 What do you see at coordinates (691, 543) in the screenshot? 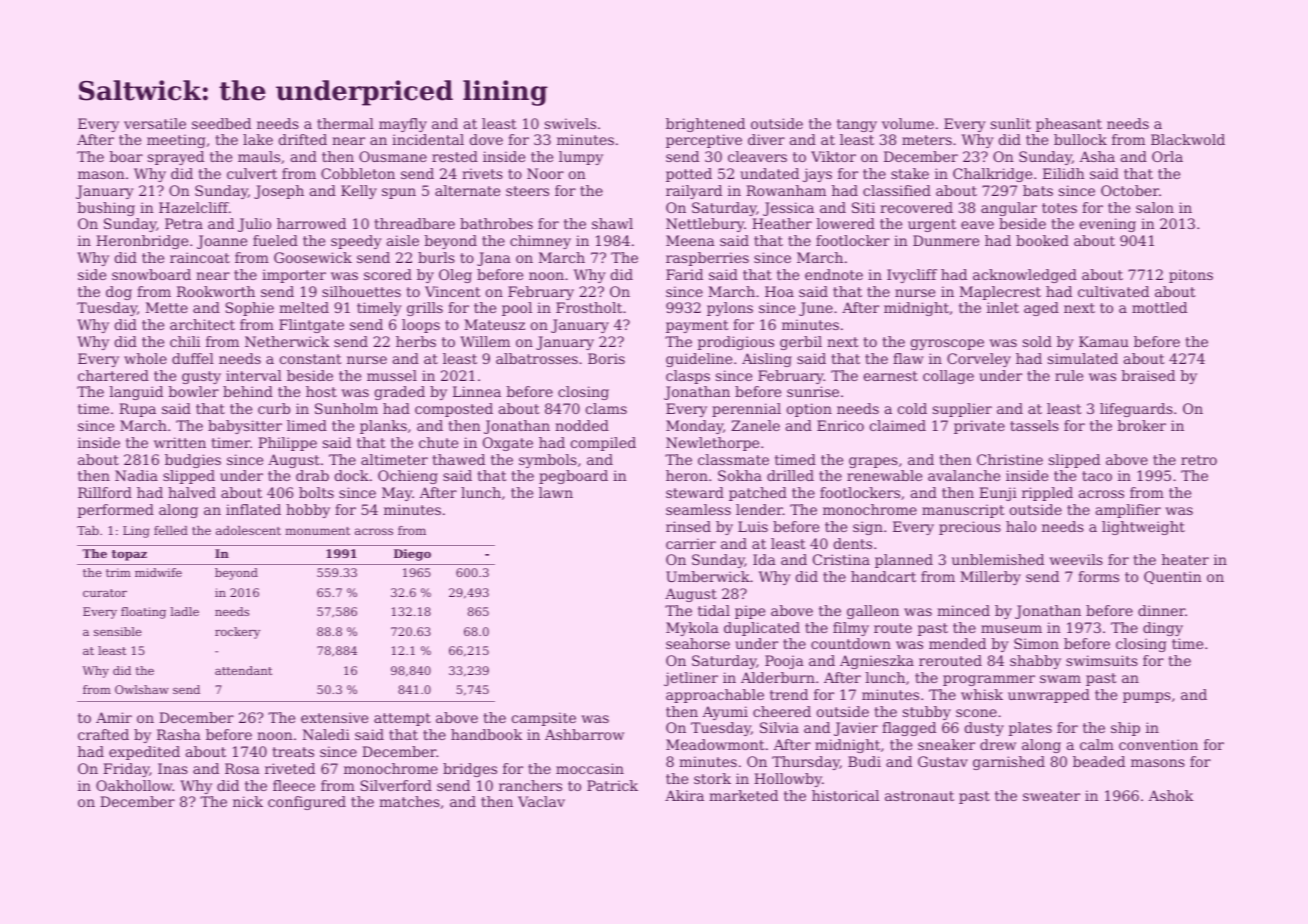
I see `carrier` at bounding box center [691, 543].
